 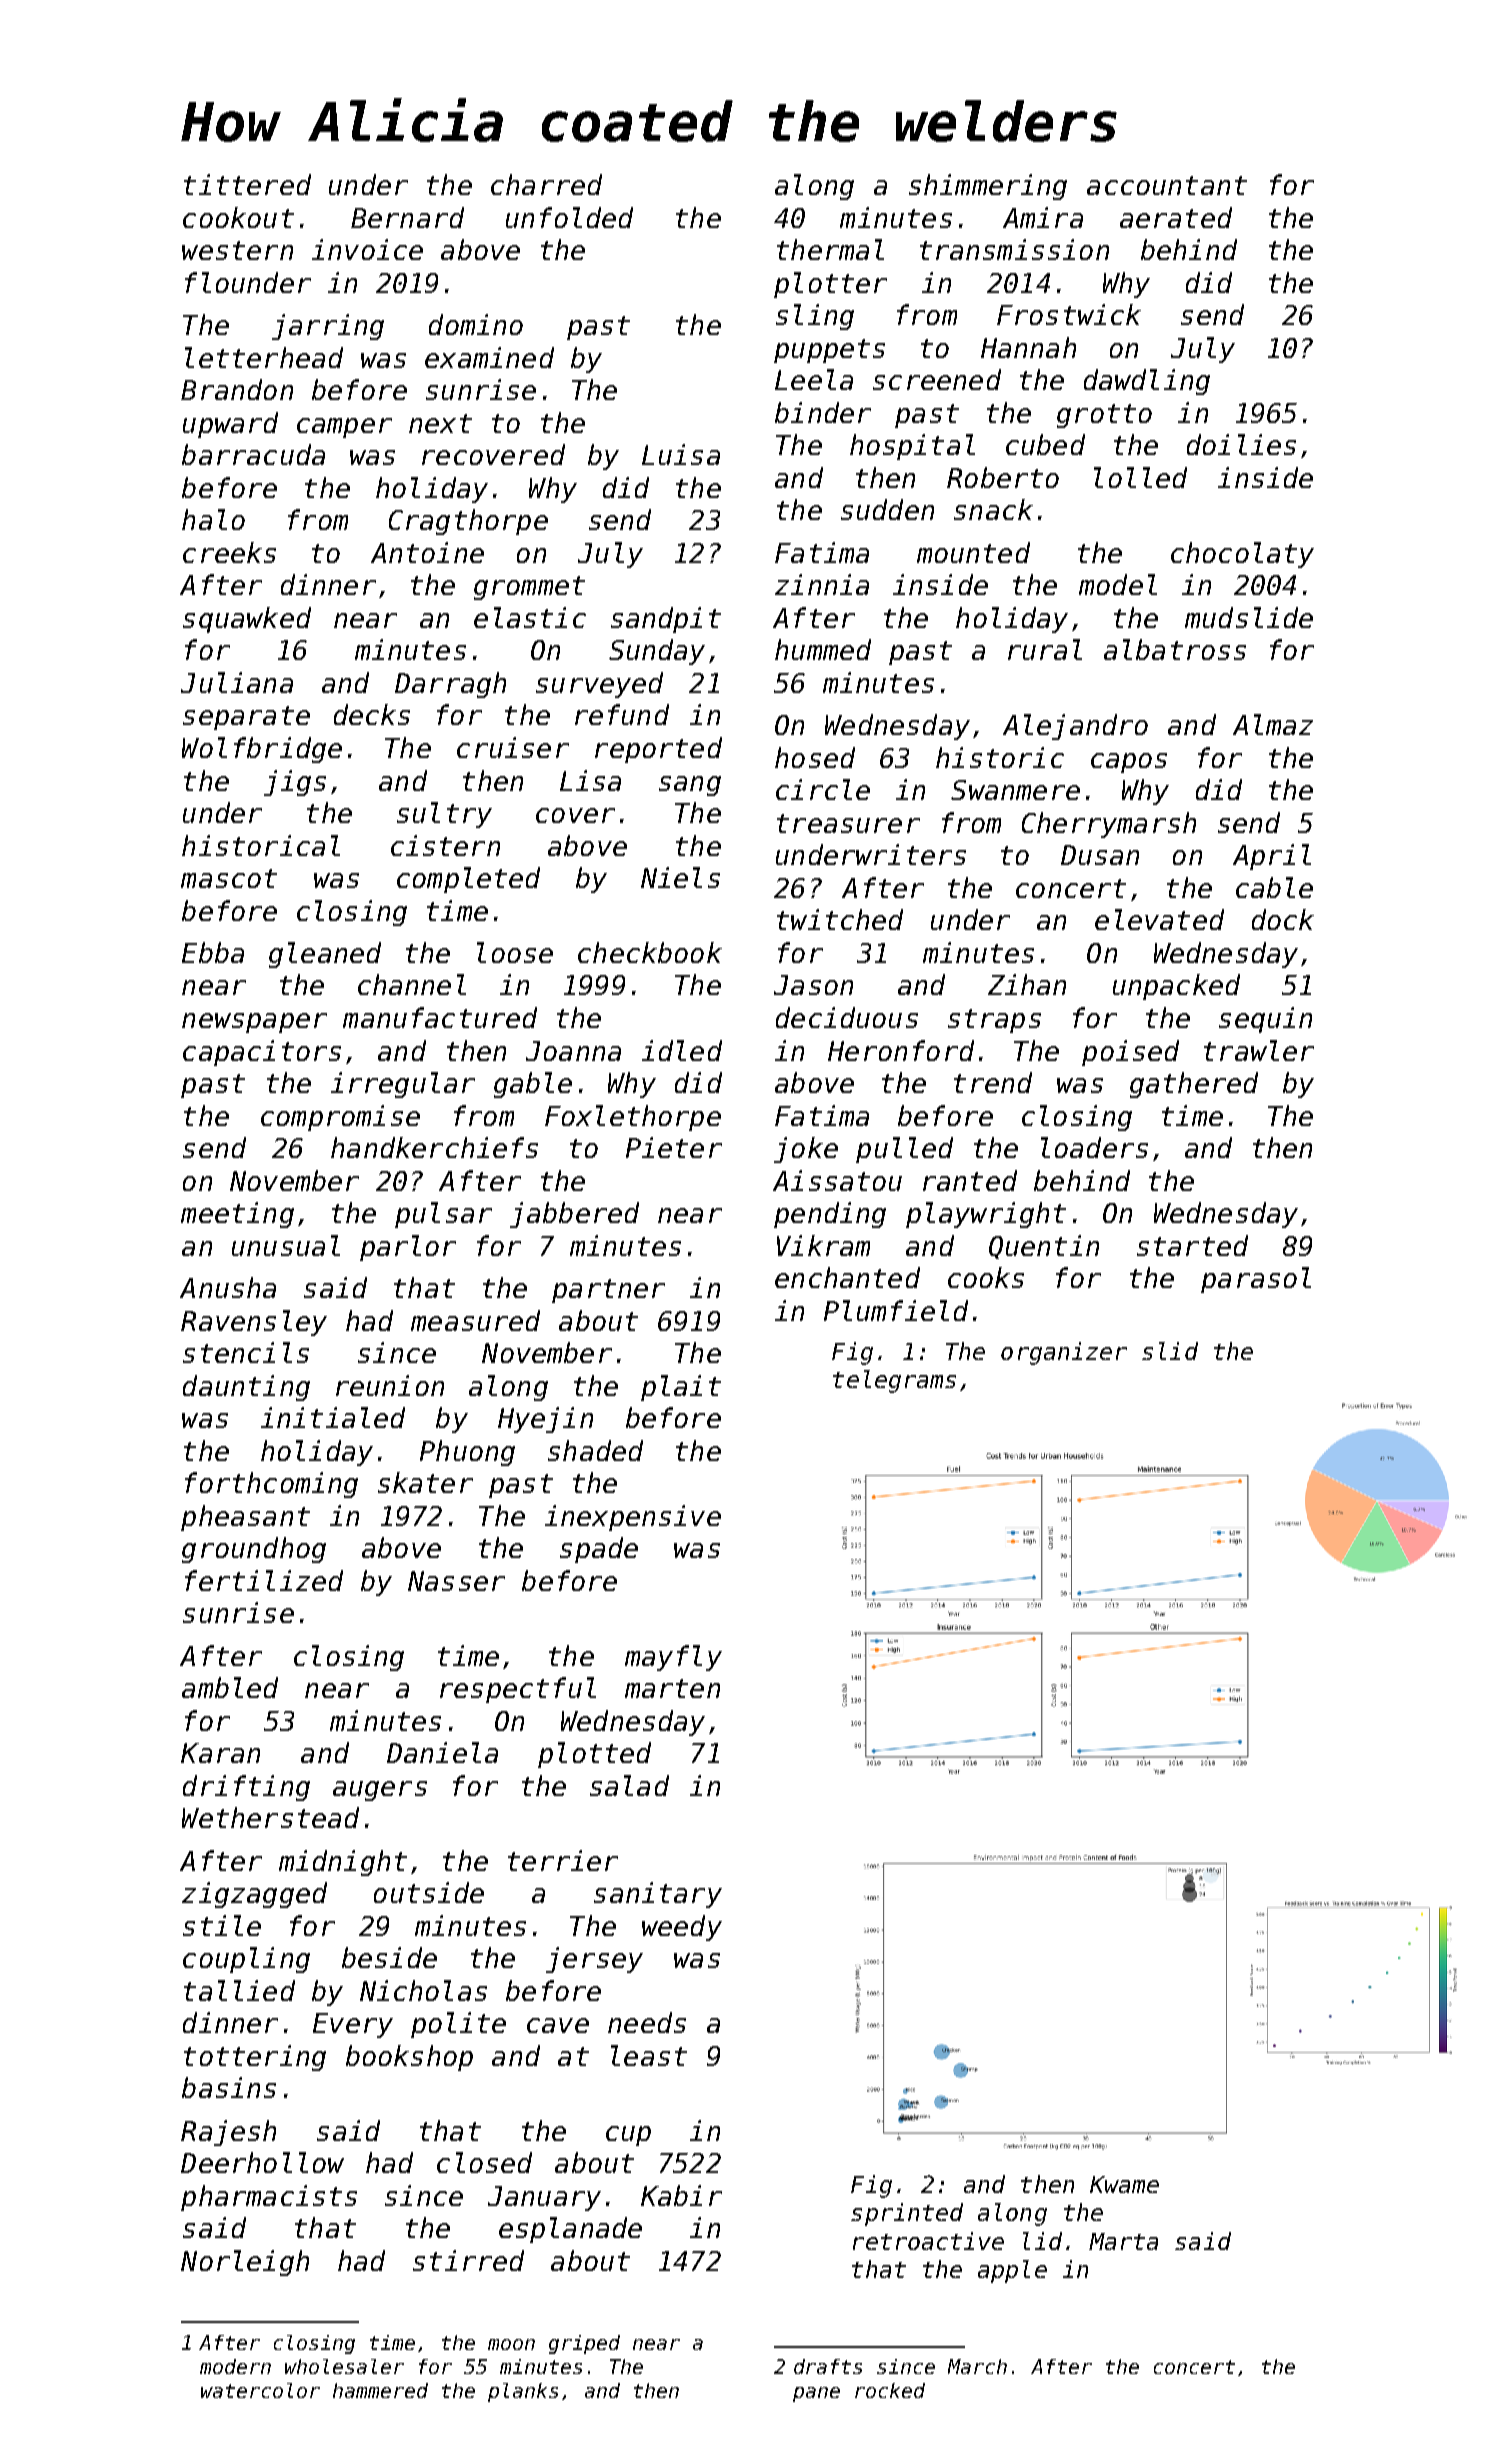 What do you see at coordinates (890, 2390) in the page?
I see `rocked` at bounding box center [890, 2390].
